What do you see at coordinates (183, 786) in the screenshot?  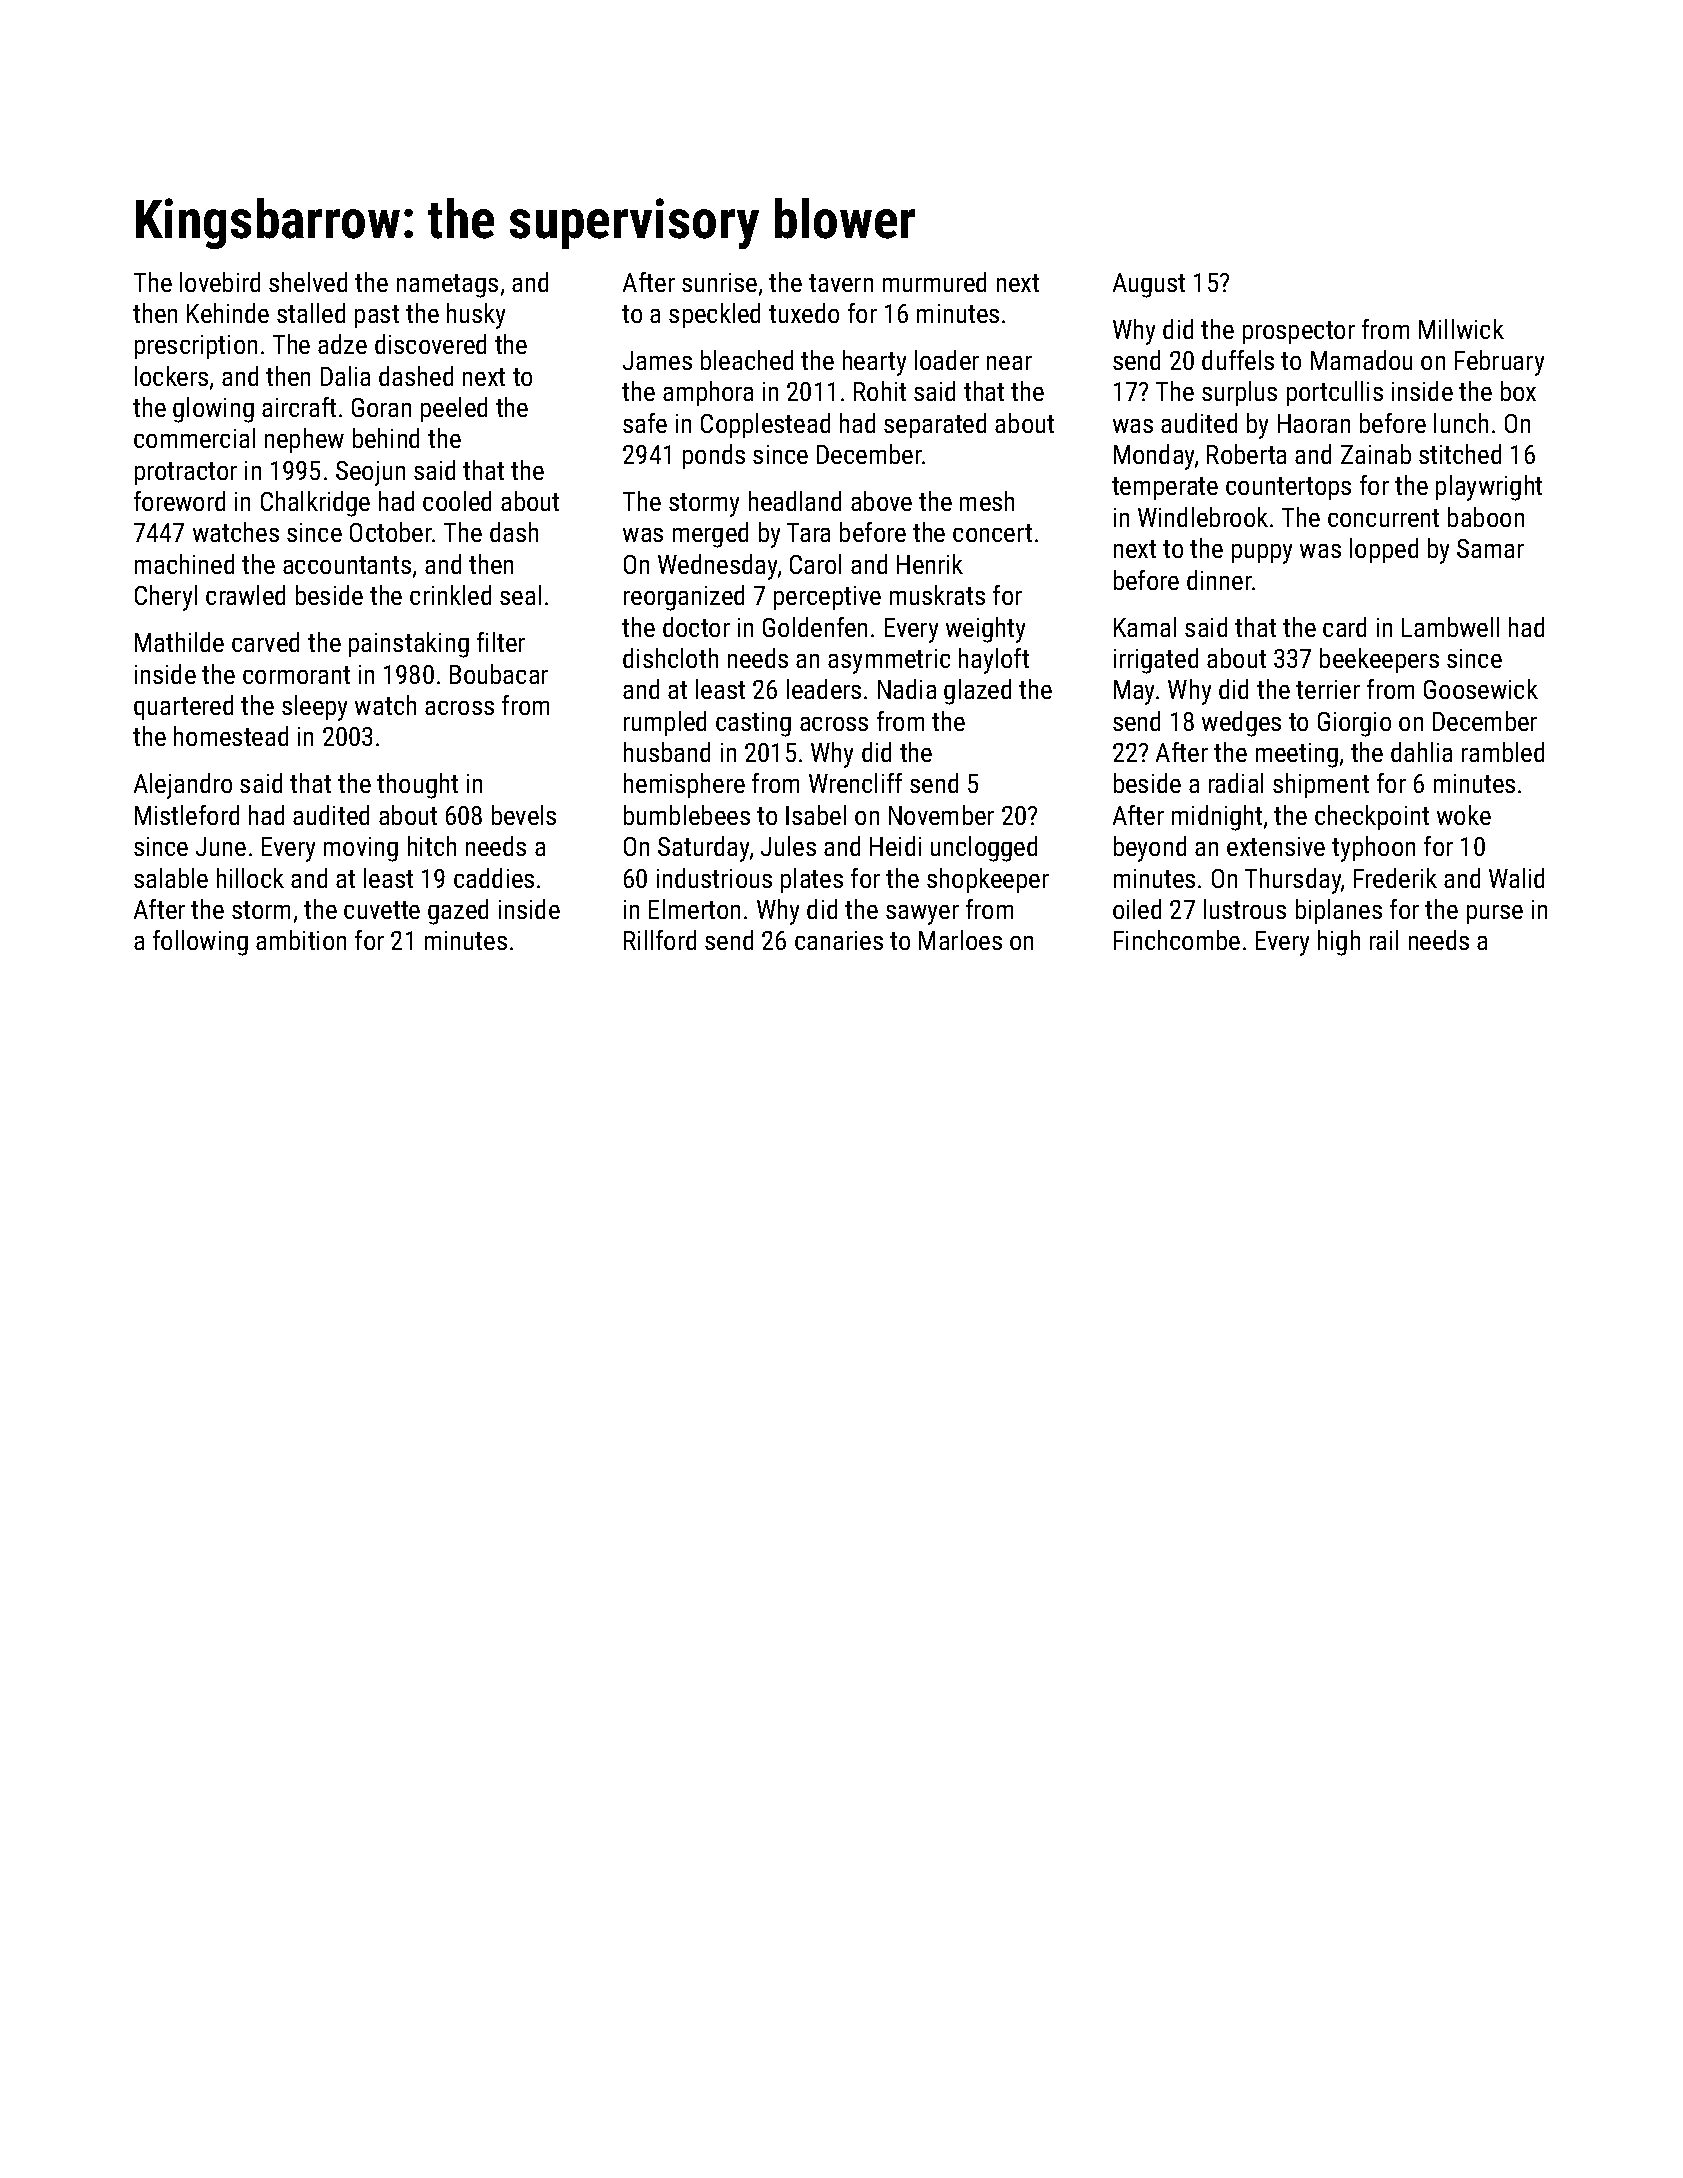 I see `Alejandro` at bounding box center [183, 786].
